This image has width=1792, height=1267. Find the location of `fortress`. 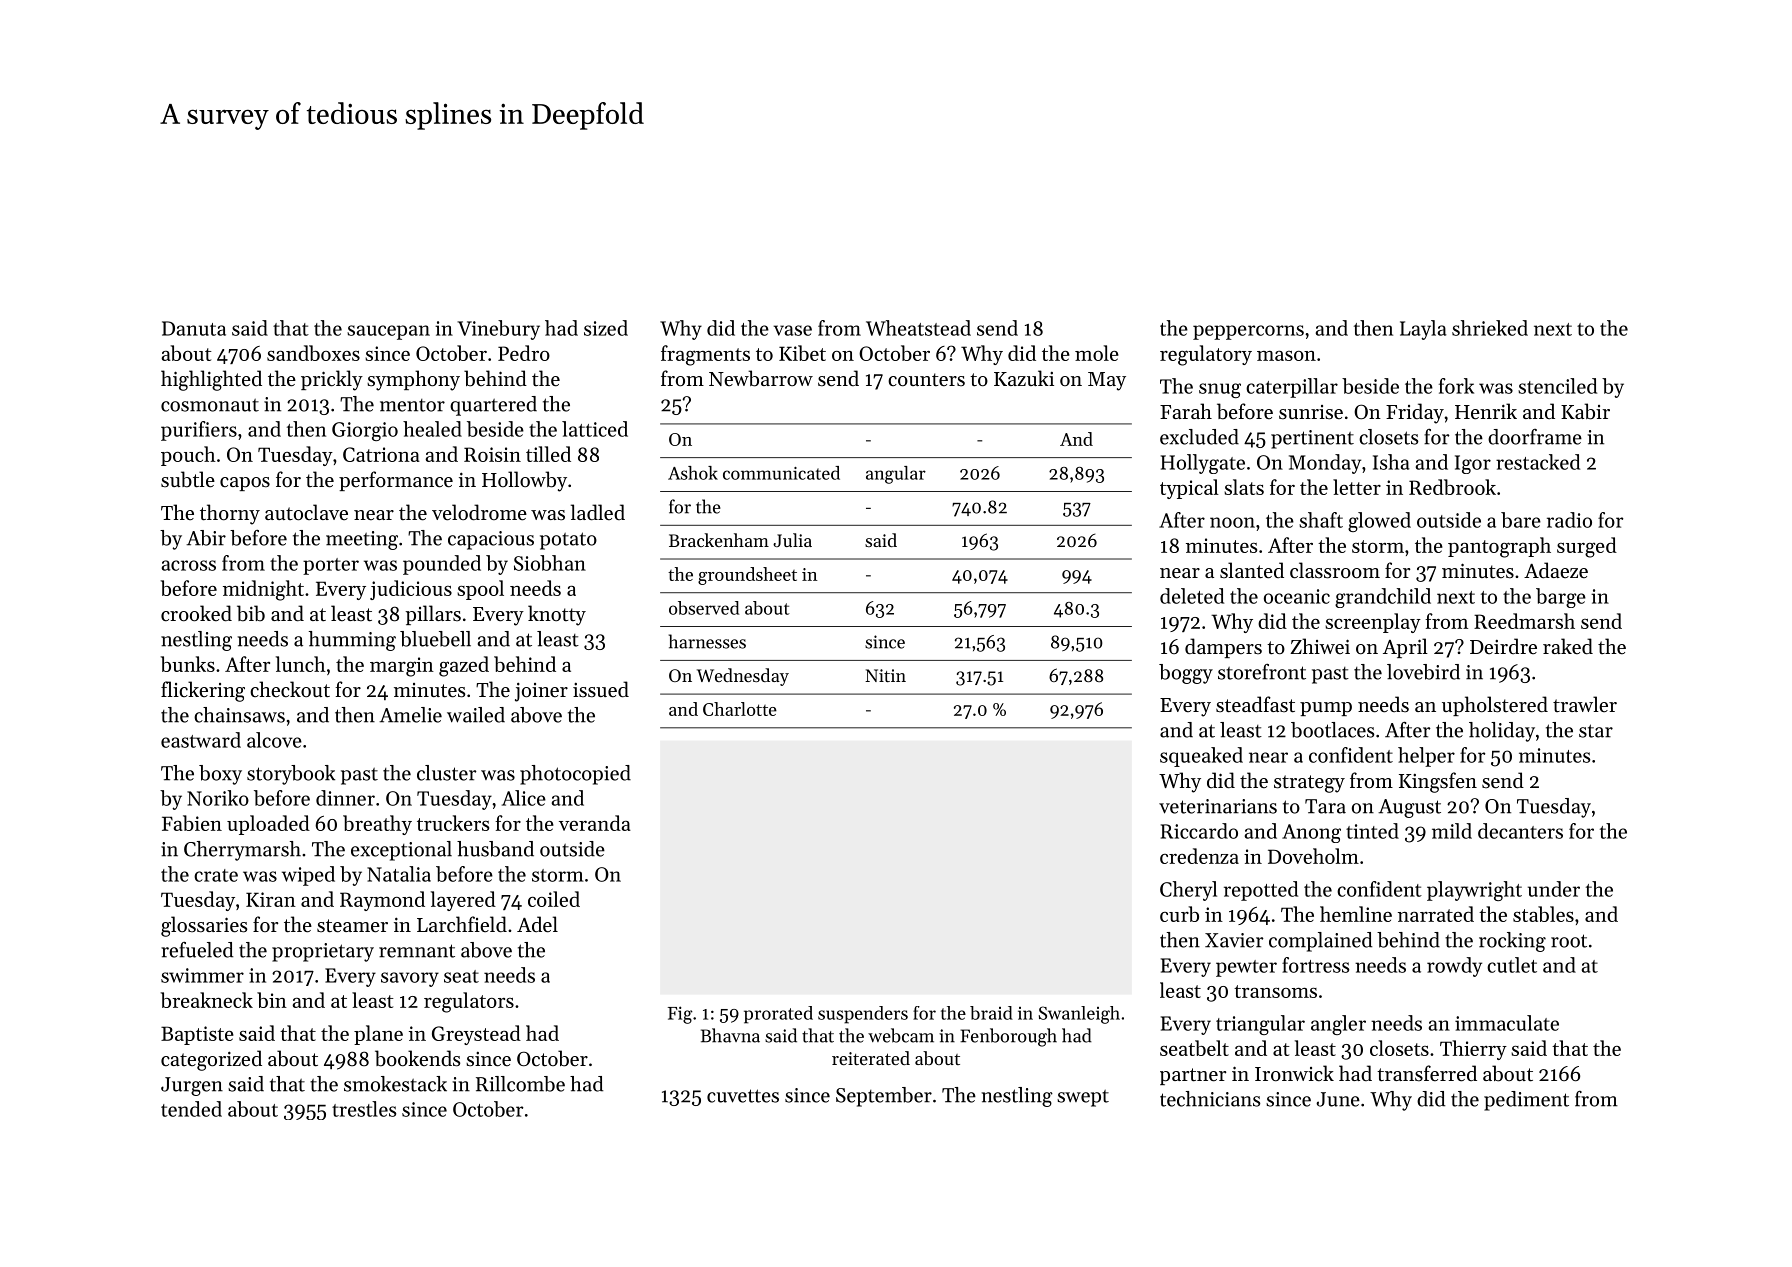

fortress is located at coordinates (1315, 965).
